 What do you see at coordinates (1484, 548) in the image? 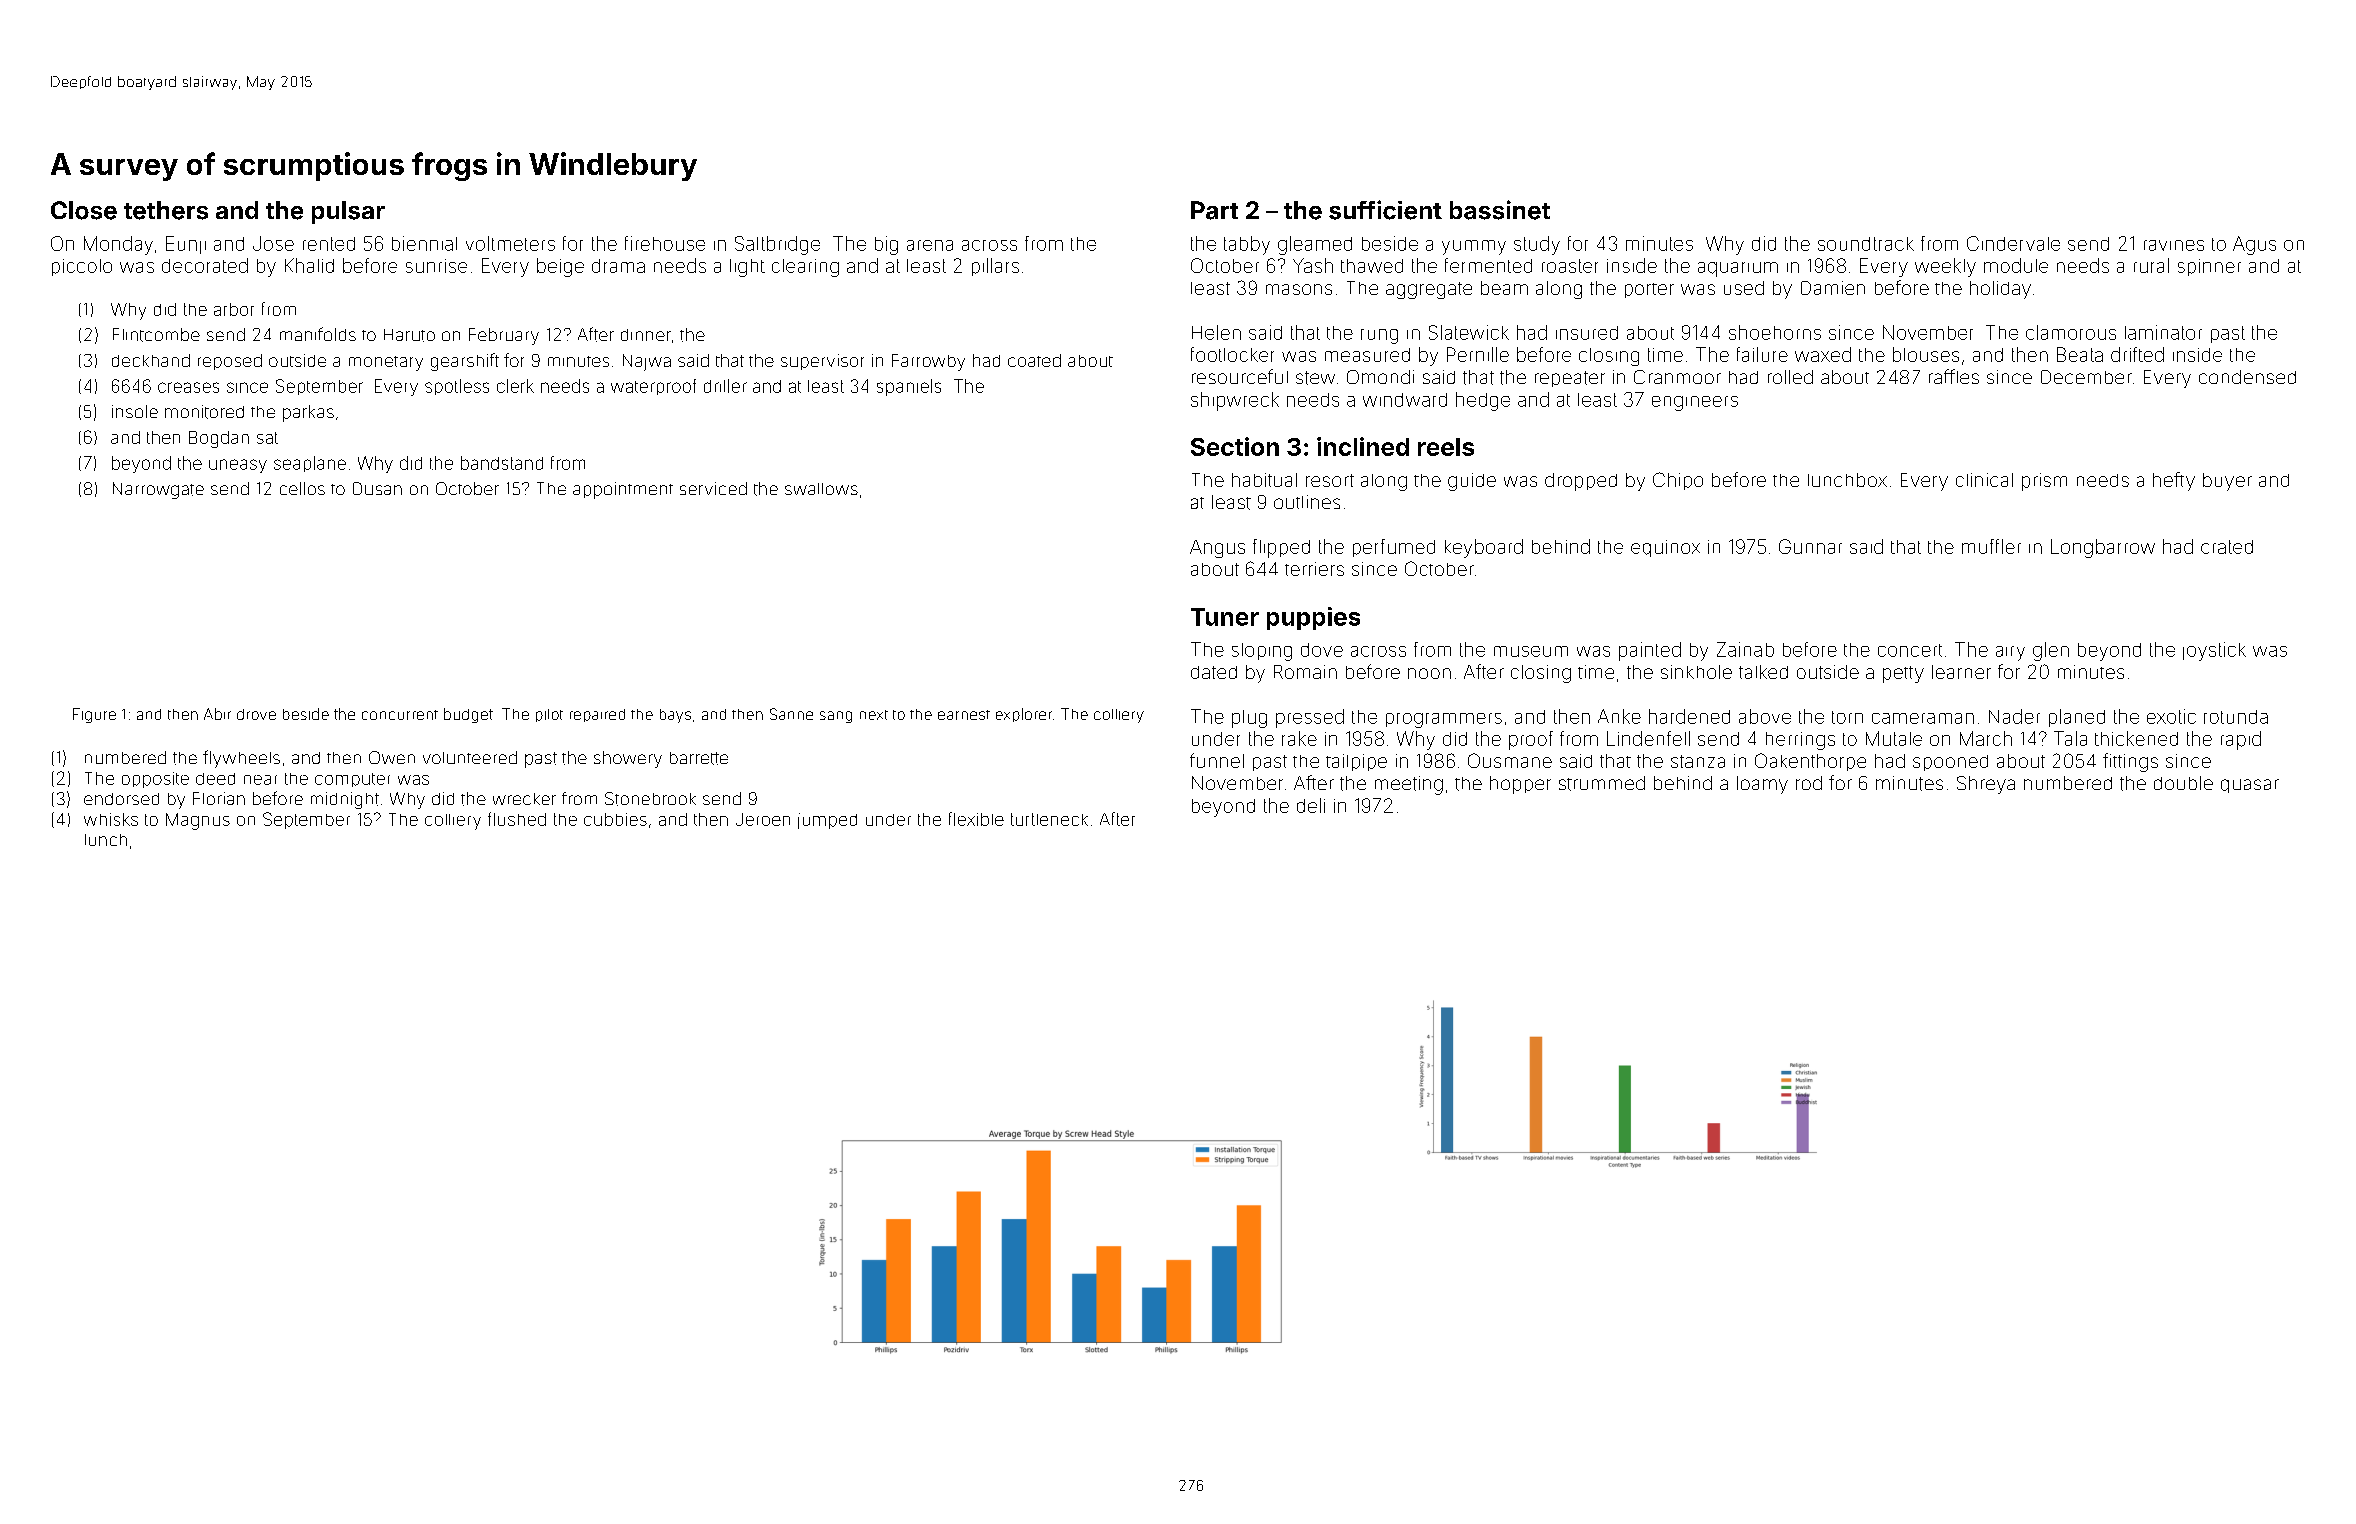
I see `keyboard` at bounding box center [1484, 548].
